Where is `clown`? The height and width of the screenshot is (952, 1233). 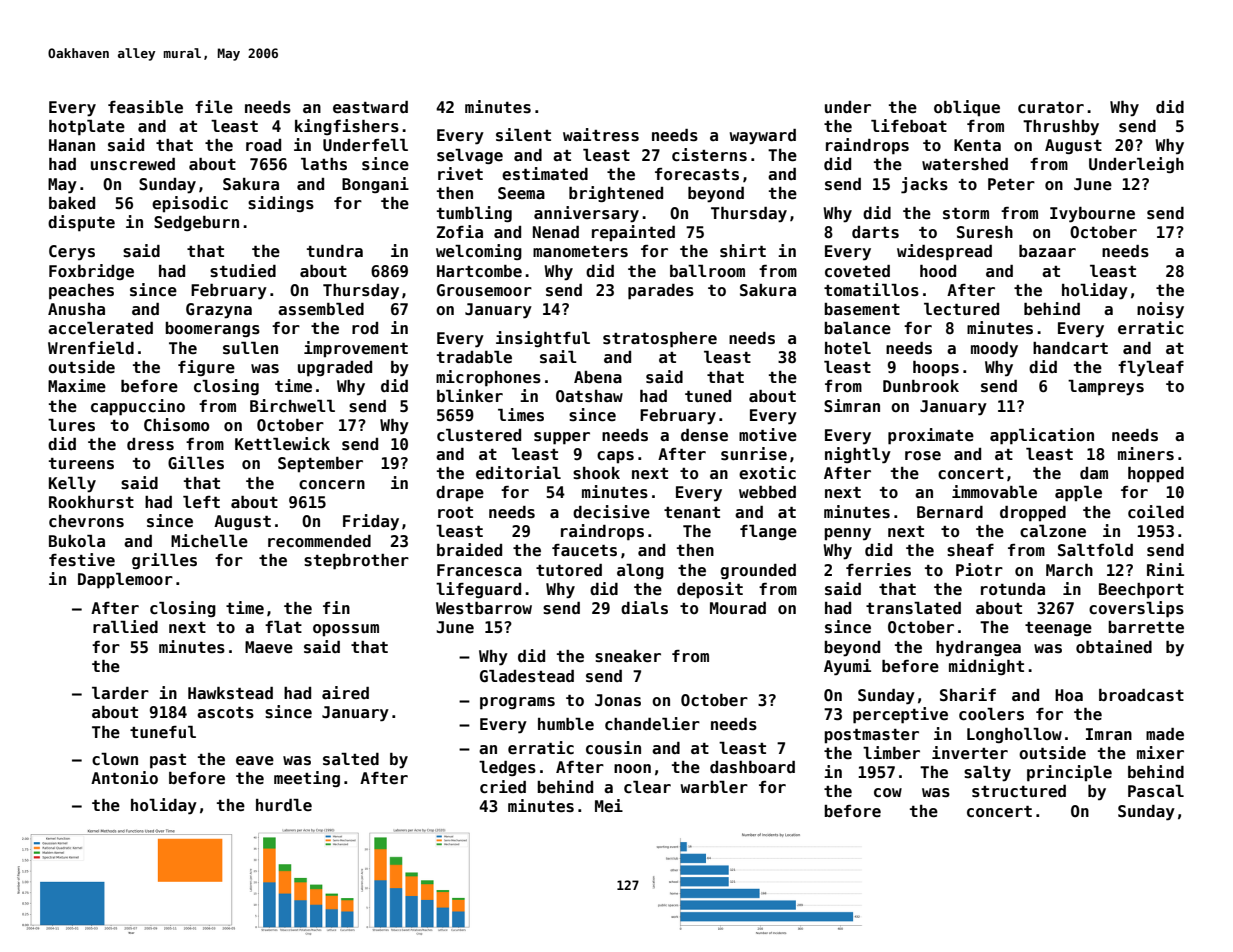 clown is located at coordinates (115, 759).
